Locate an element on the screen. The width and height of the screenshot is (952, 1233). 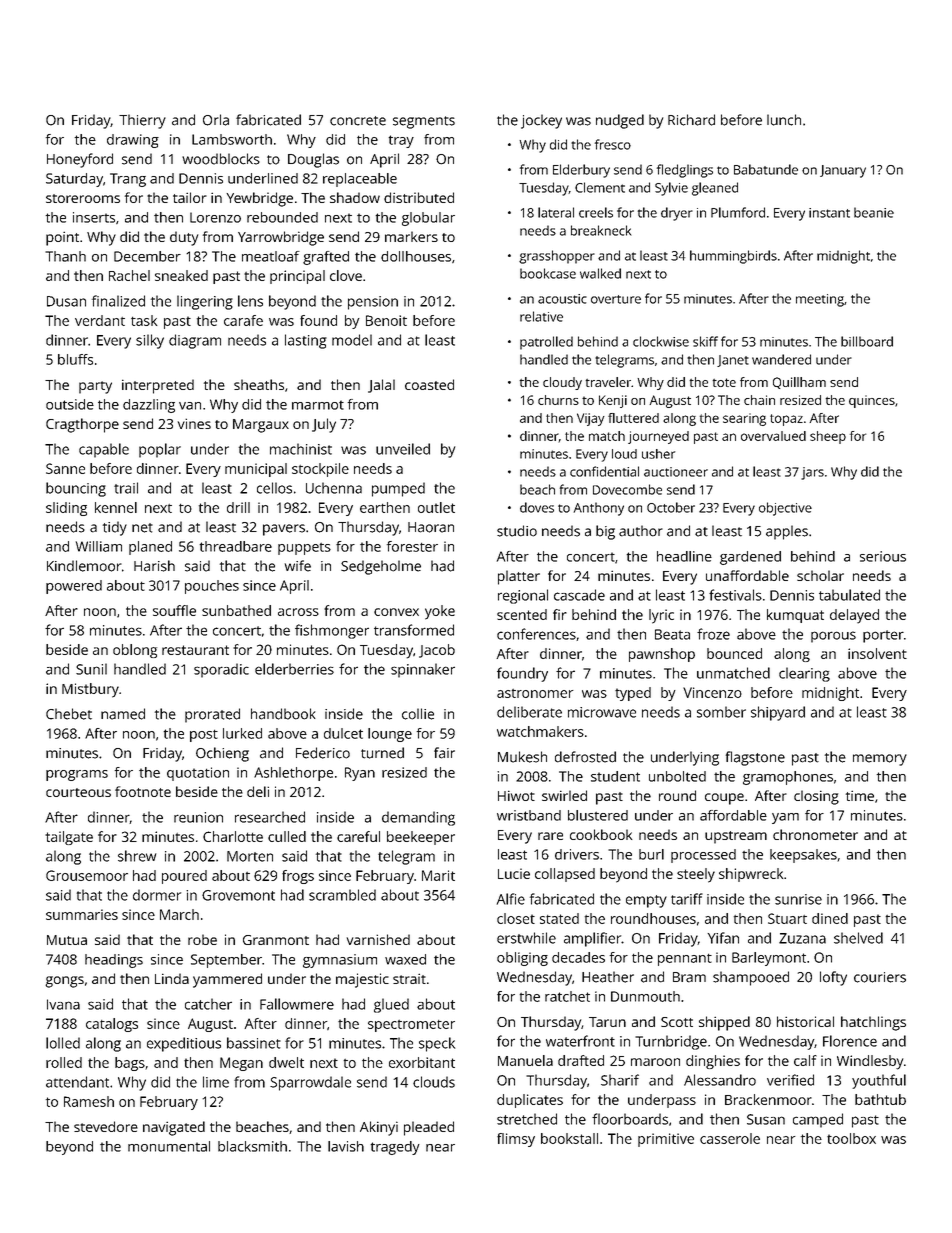
Honeyford is located at coordinates (80, 160).
